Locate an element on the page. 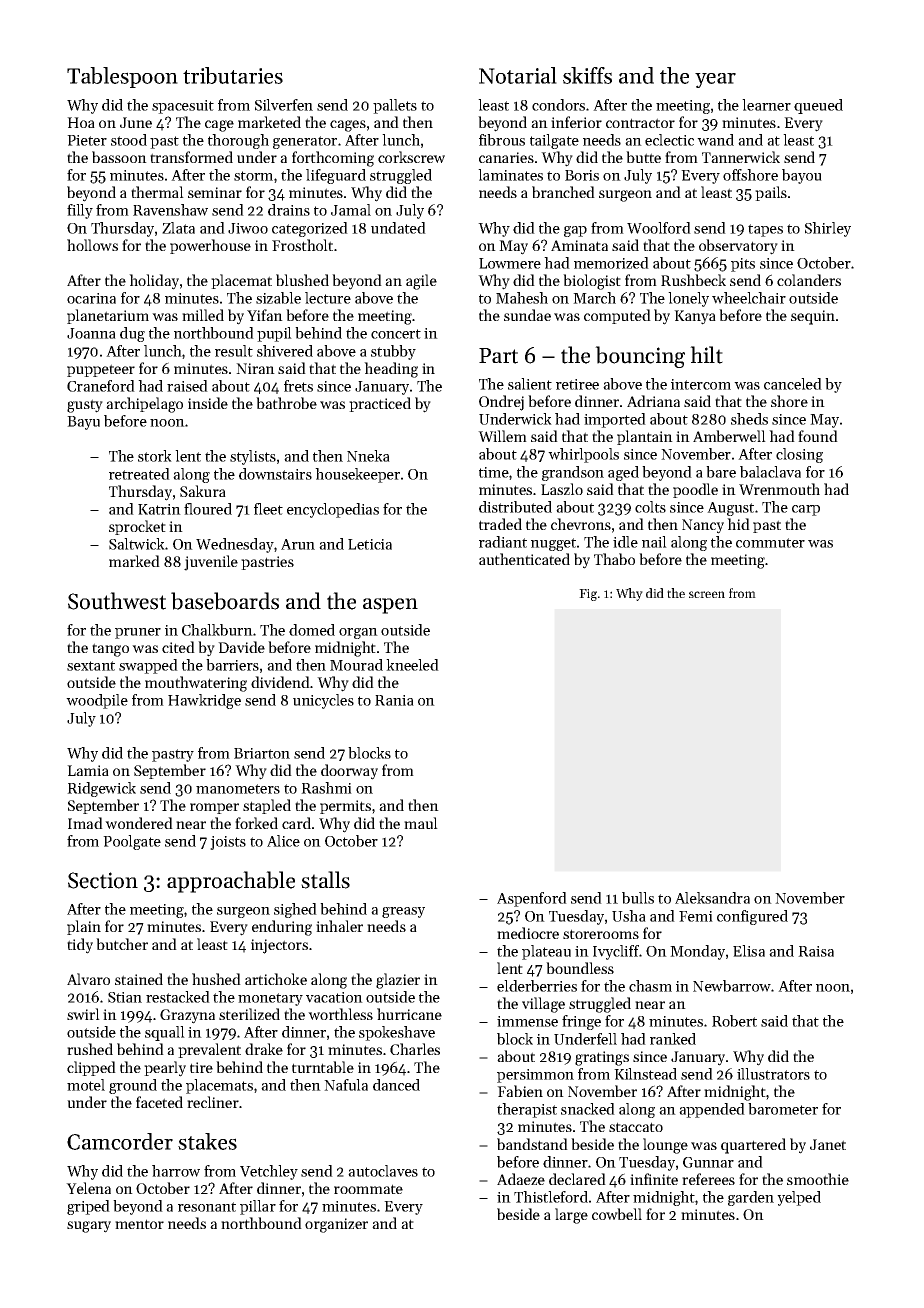 The height and width of the document is (1308, 924). butcher is located at coordinates (122, 944).
